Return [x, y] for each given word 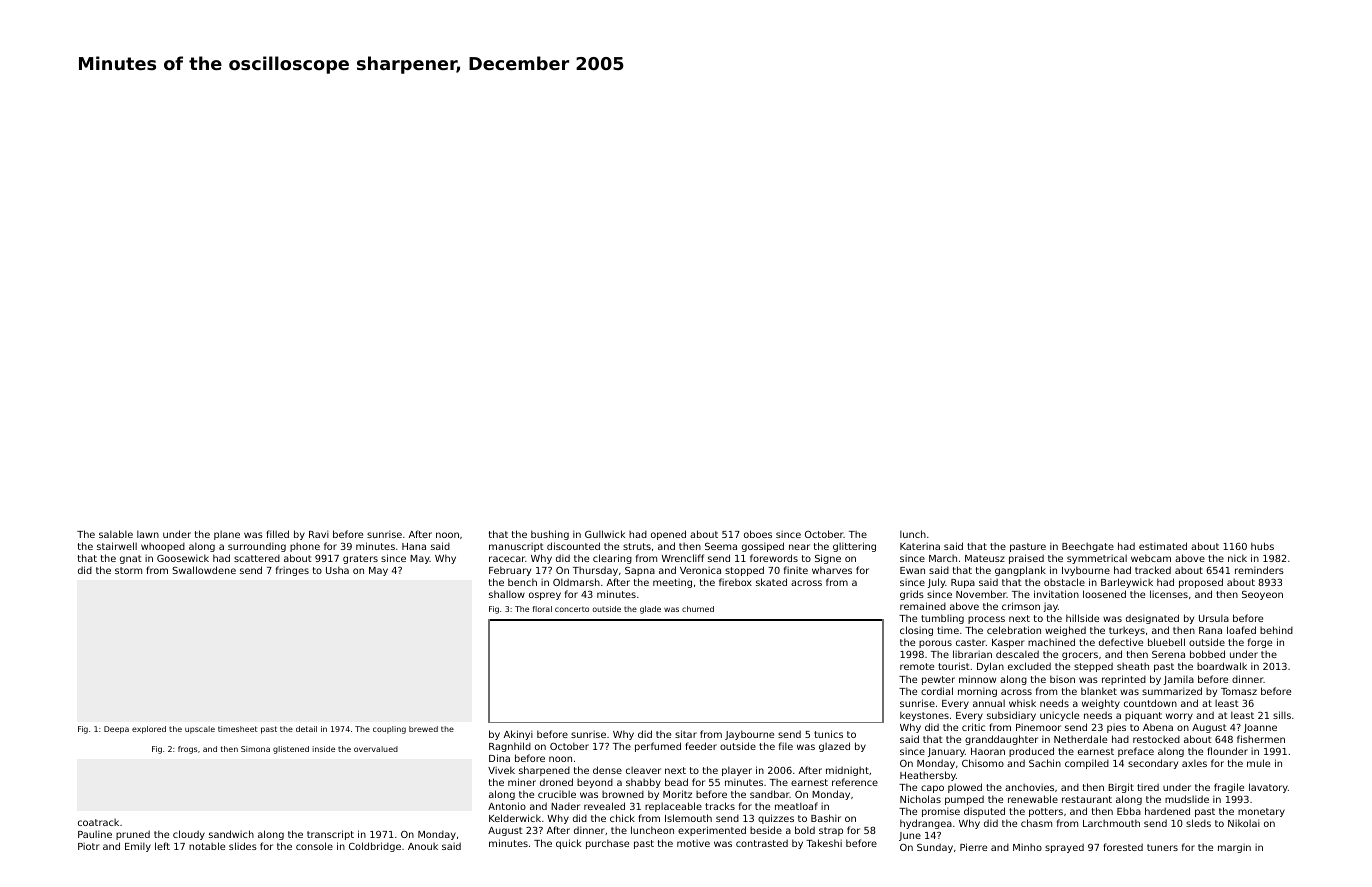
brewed [423, 729]
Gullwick [605, 534]
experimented [712, 831]
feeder [701, 746]
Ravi [319, 534]
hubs [1262, 546]
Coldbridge [375, 847]
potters [1046, 812]
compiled [1087, 764]
